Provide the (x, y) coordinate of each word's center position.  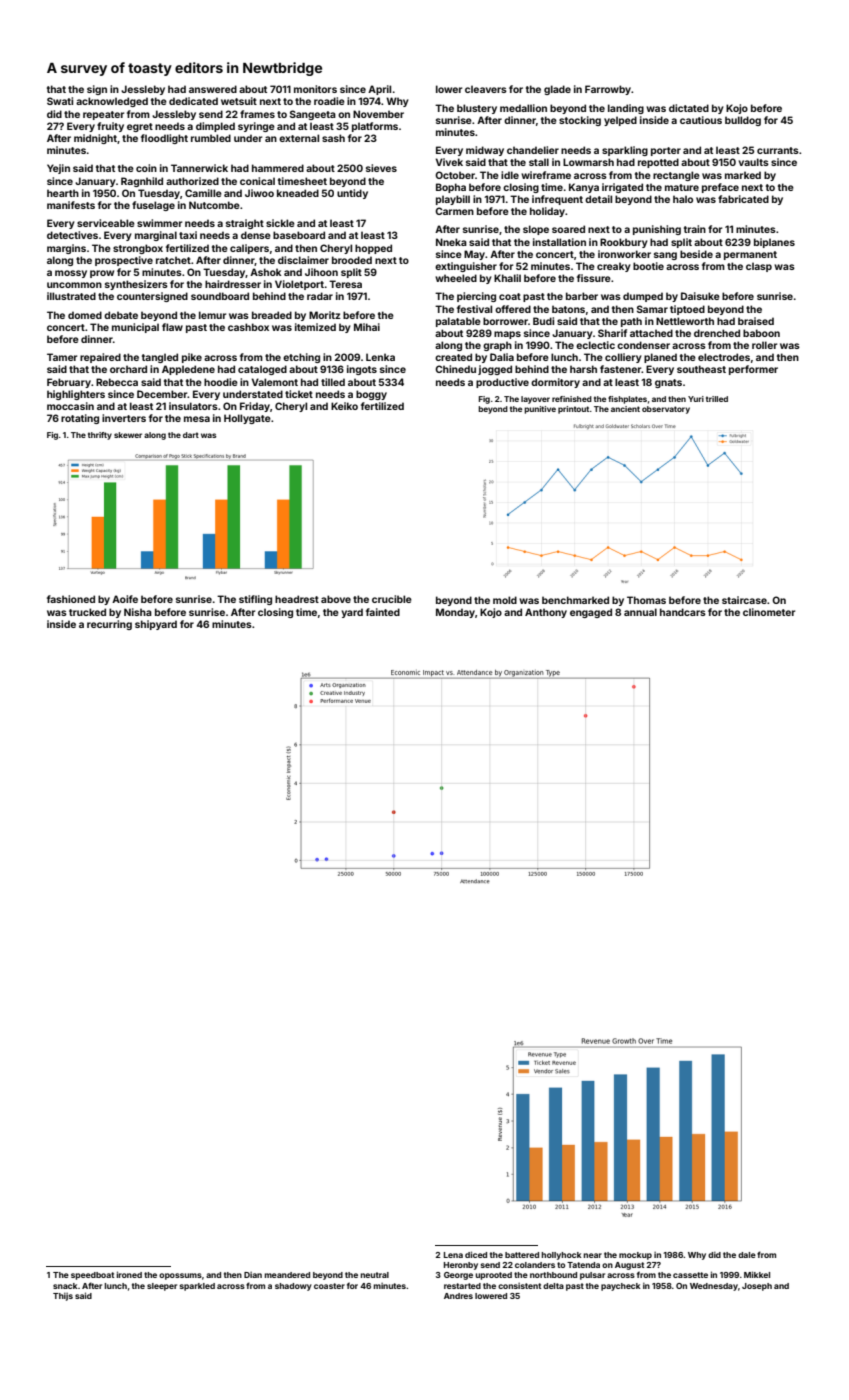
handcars (683, 612)
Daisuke (700, 296)
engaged (591, 613)
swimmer (159, 223)
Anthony (546, 613)
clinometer (769, 612)
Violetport (299, 285)
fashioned (71, 599)
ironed (129, 1274)
